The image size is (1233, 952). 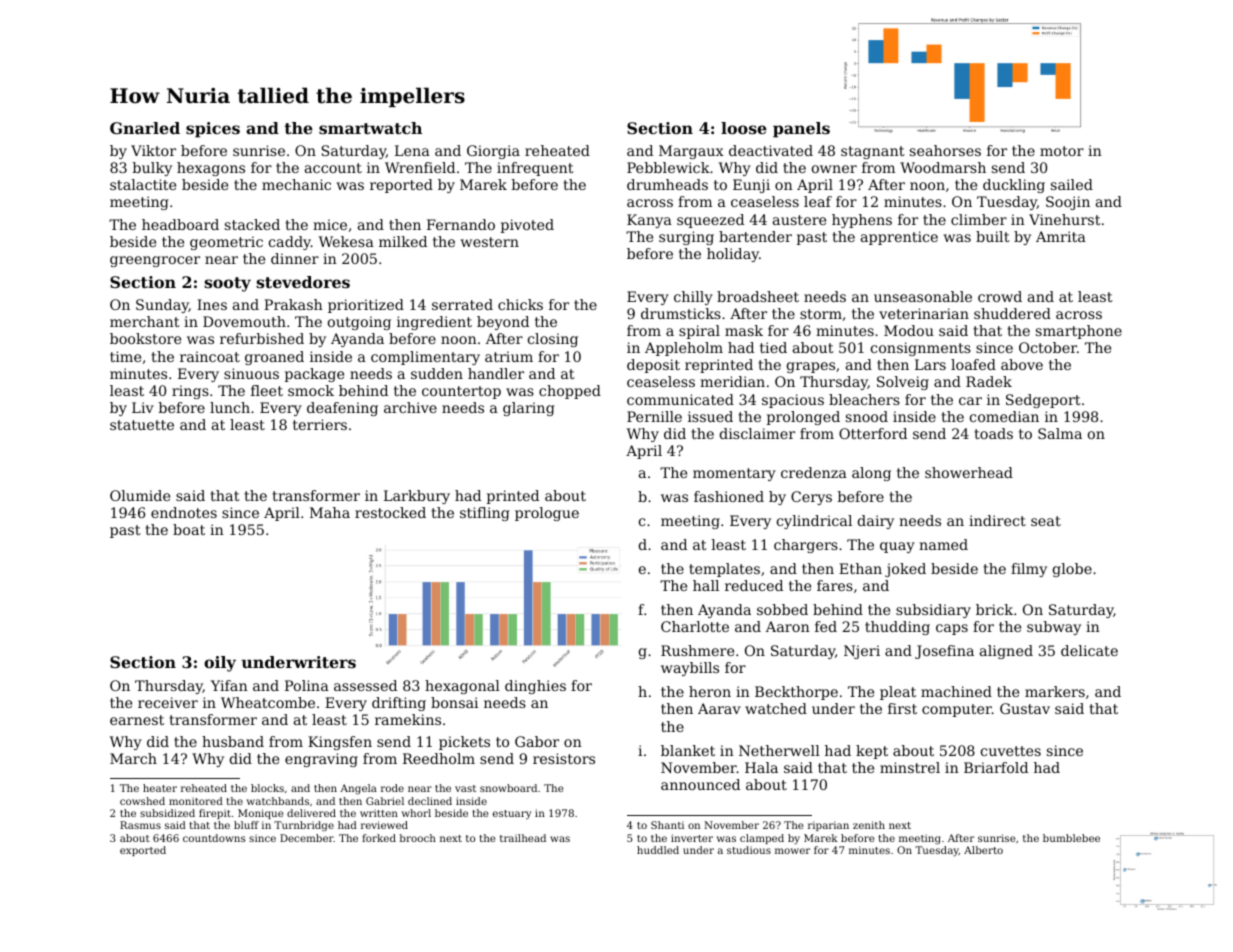 What do you see at coordinates (771, 150) in the screenshot?
I see `deactivated` at bounding box center [771, 150].
